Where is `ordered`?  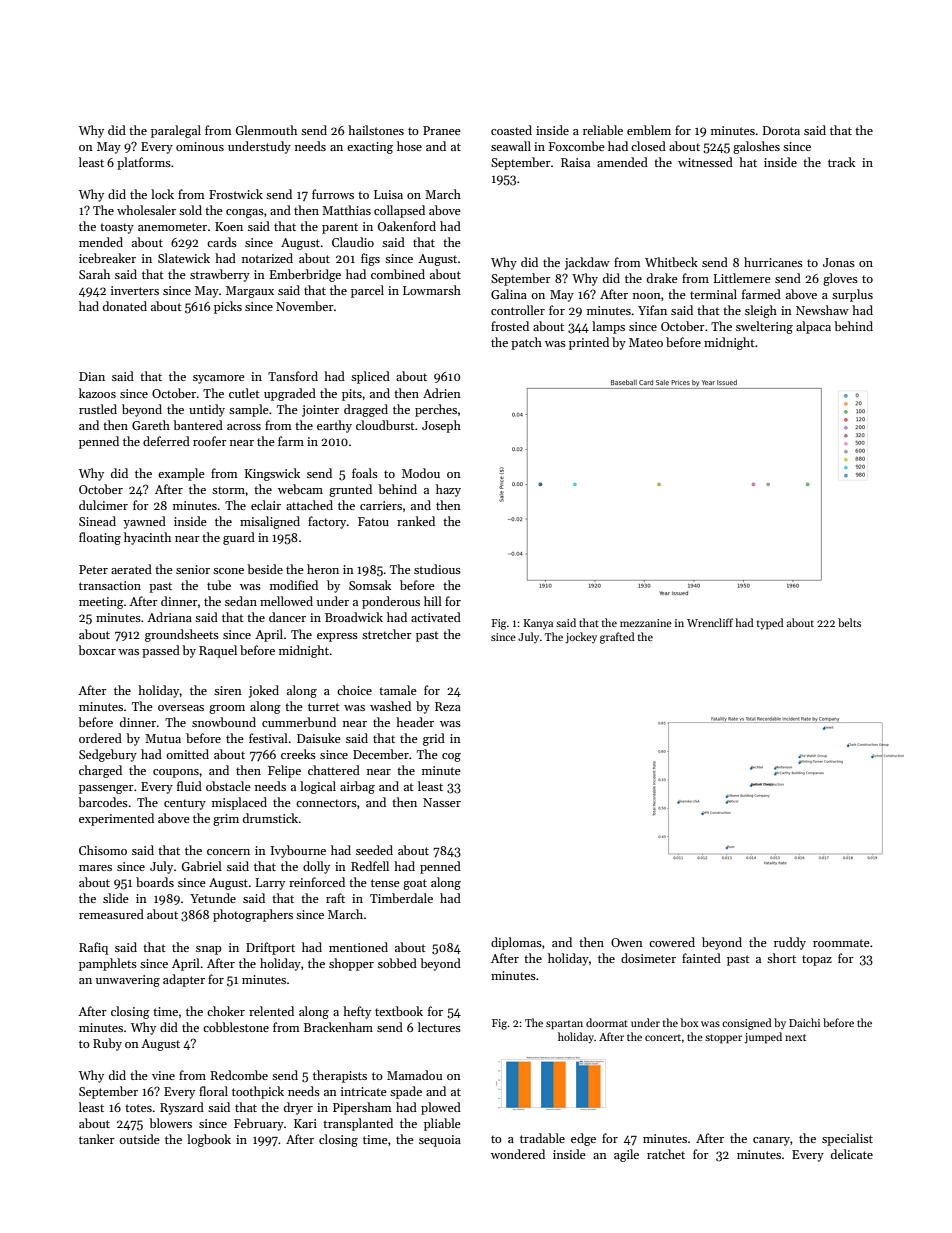
ordered is located at coordinates (100, 738).
